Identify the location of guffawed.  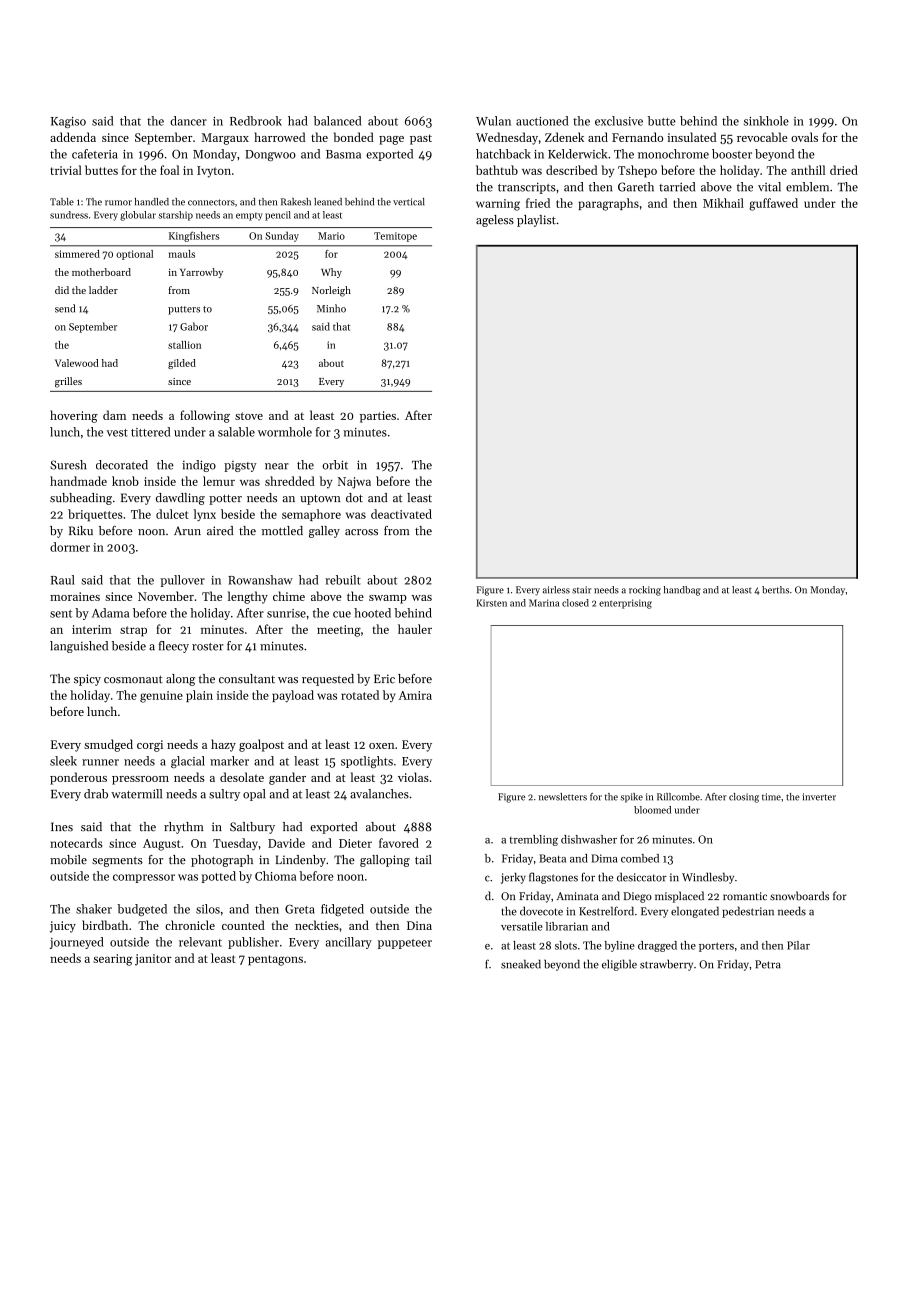
(773, 204).
